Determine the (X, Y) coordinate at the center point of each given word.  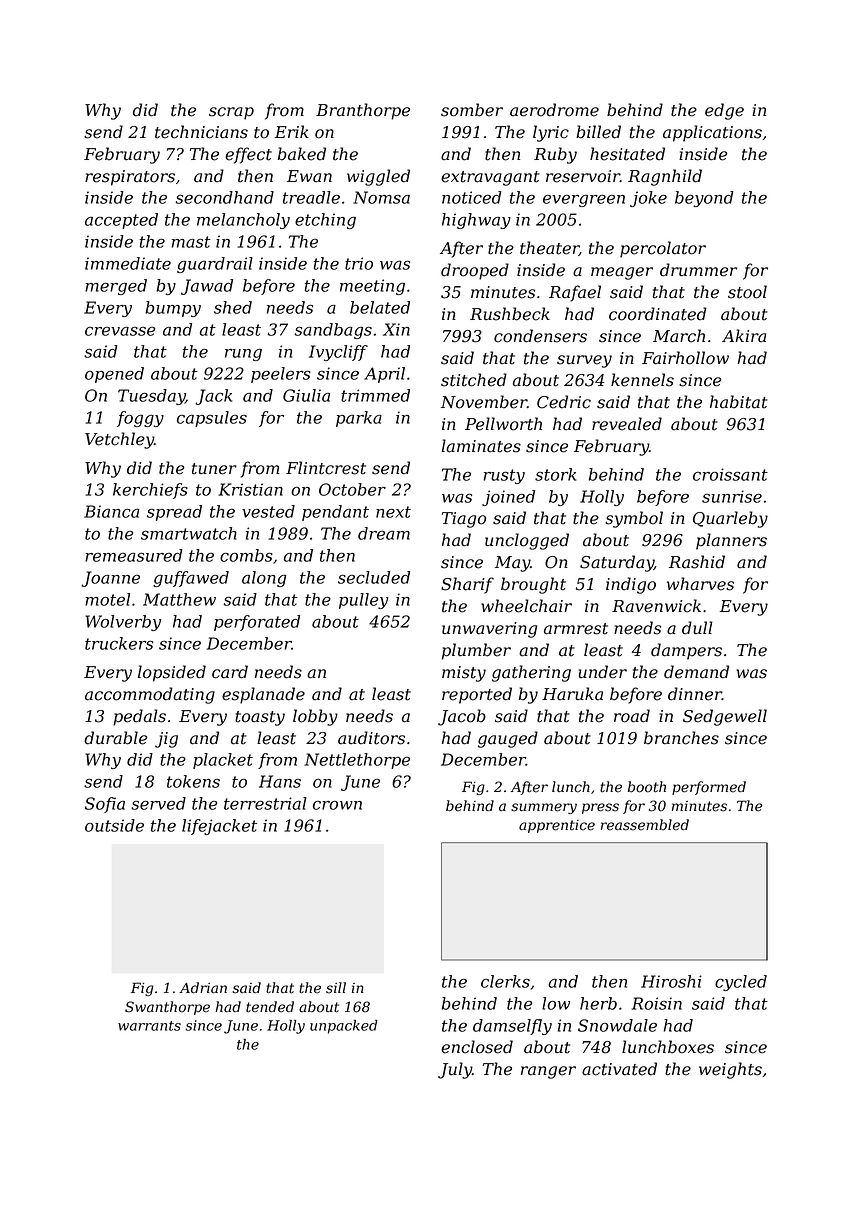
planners (731, 541)
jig (166, 740)
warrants (149, 1026)
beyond (704, 199)
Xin (396, 329)
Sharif (467, 585)
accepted (121, 221)
